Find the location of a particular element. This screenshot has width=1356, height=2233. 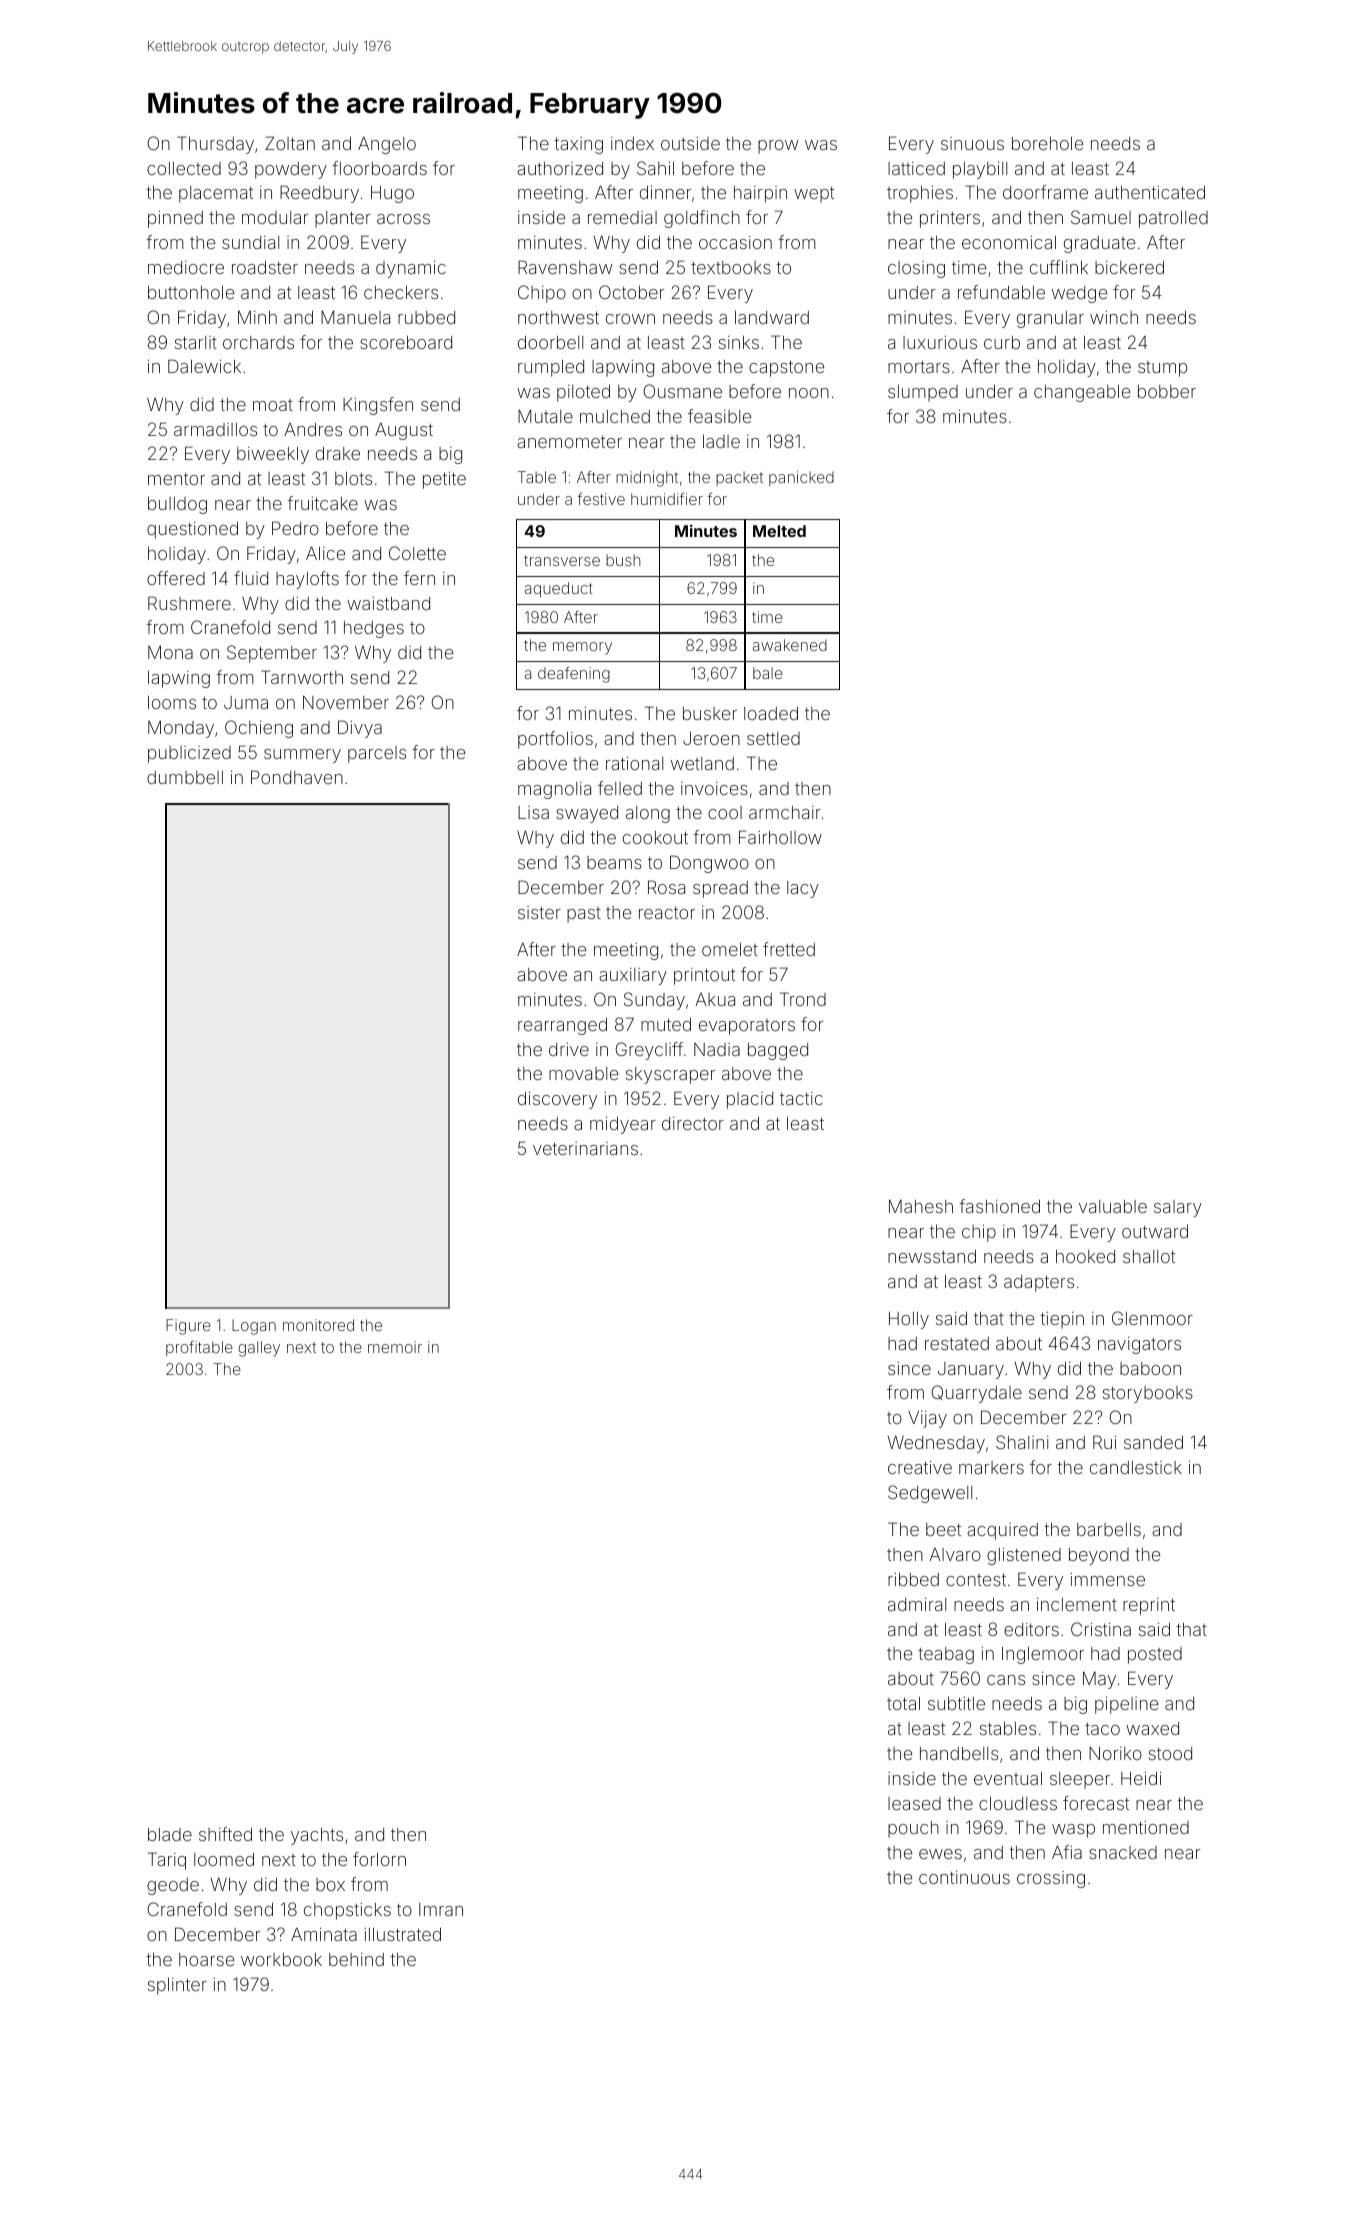

memoir is located at coordinates (395, 1347).
